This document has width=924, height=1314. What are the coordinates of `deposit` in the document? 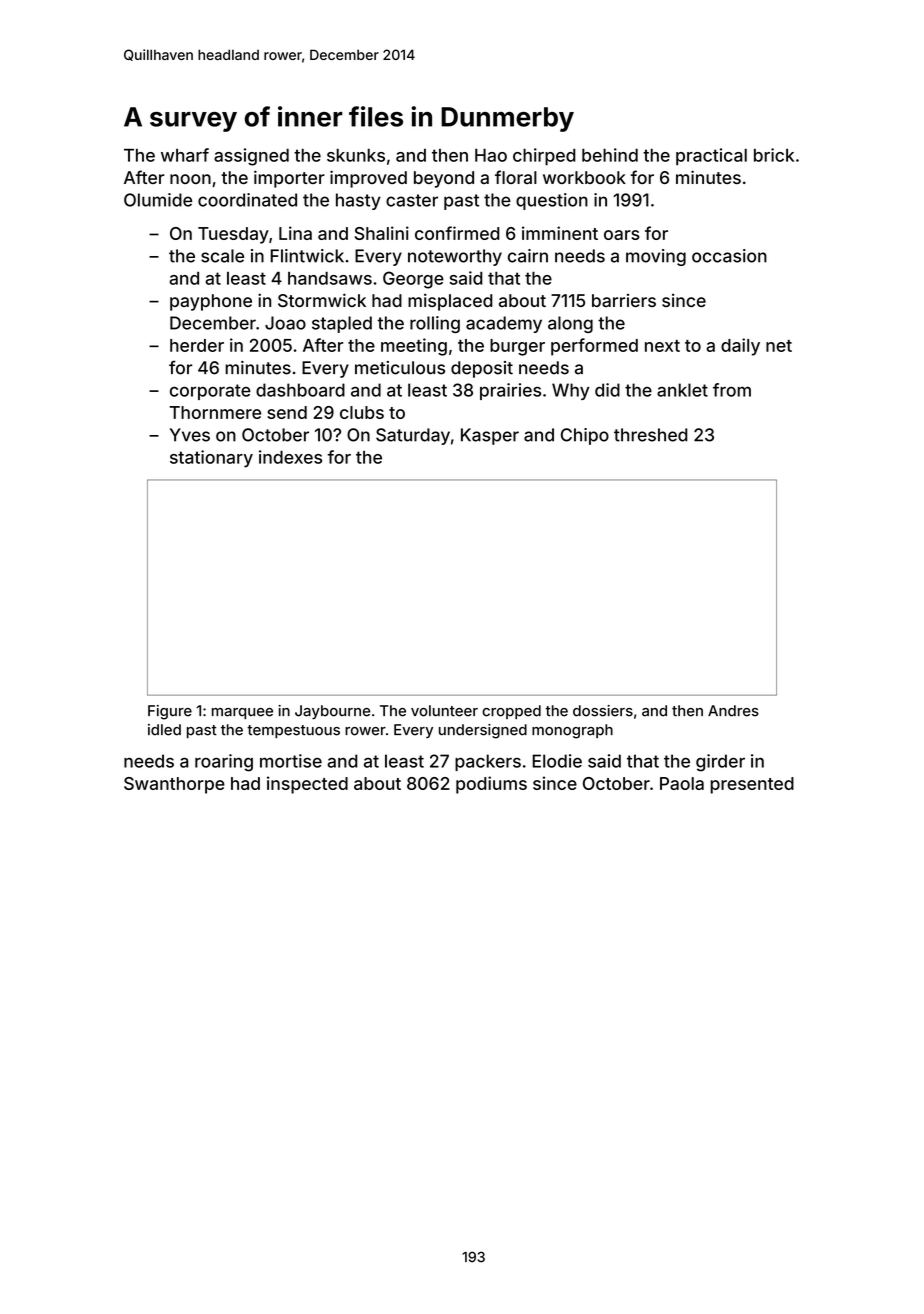 It's located at (482, 369).
